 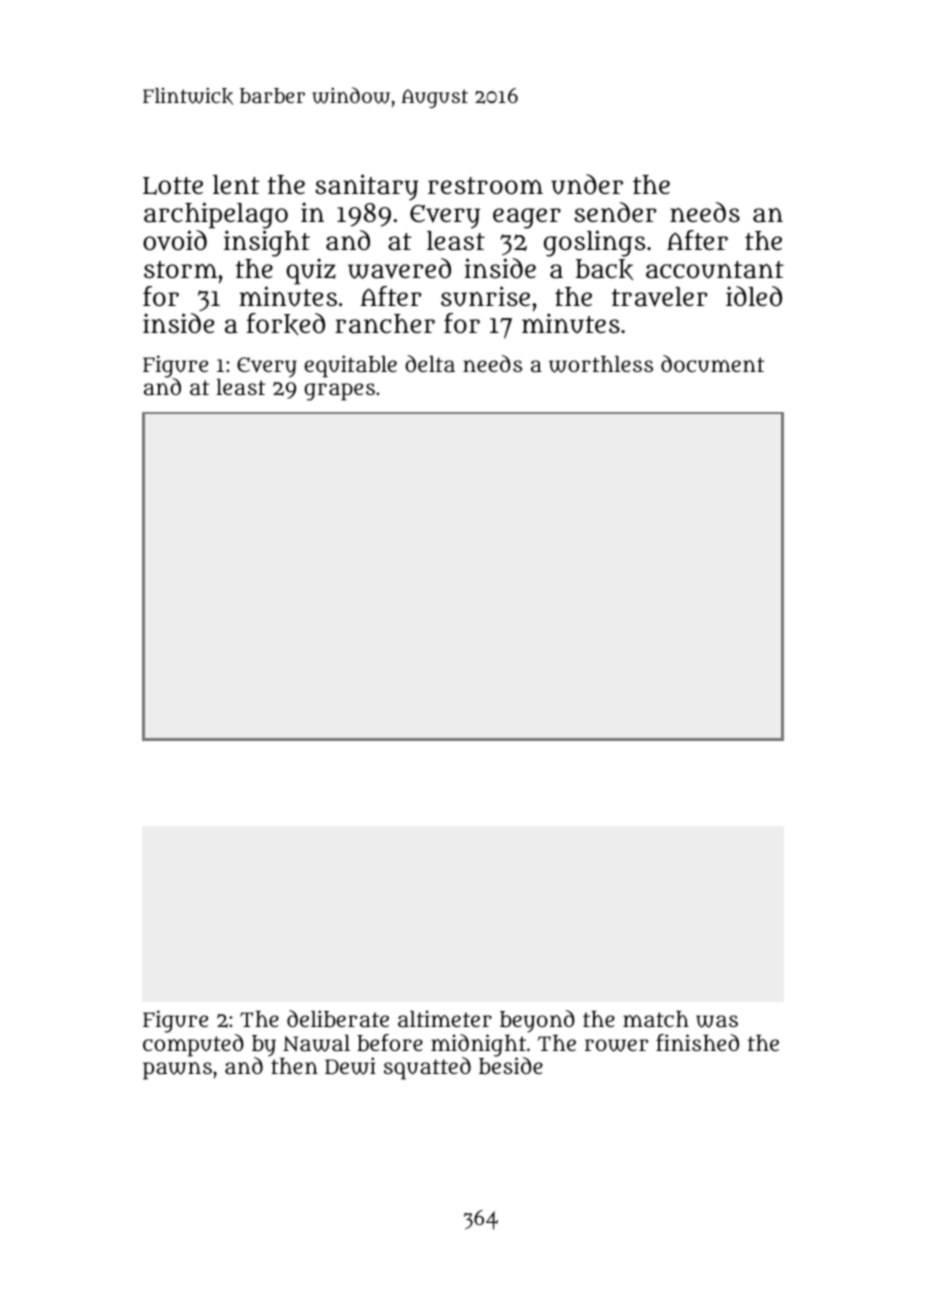 I want to click on wavered, so click(x=399, y=268).
